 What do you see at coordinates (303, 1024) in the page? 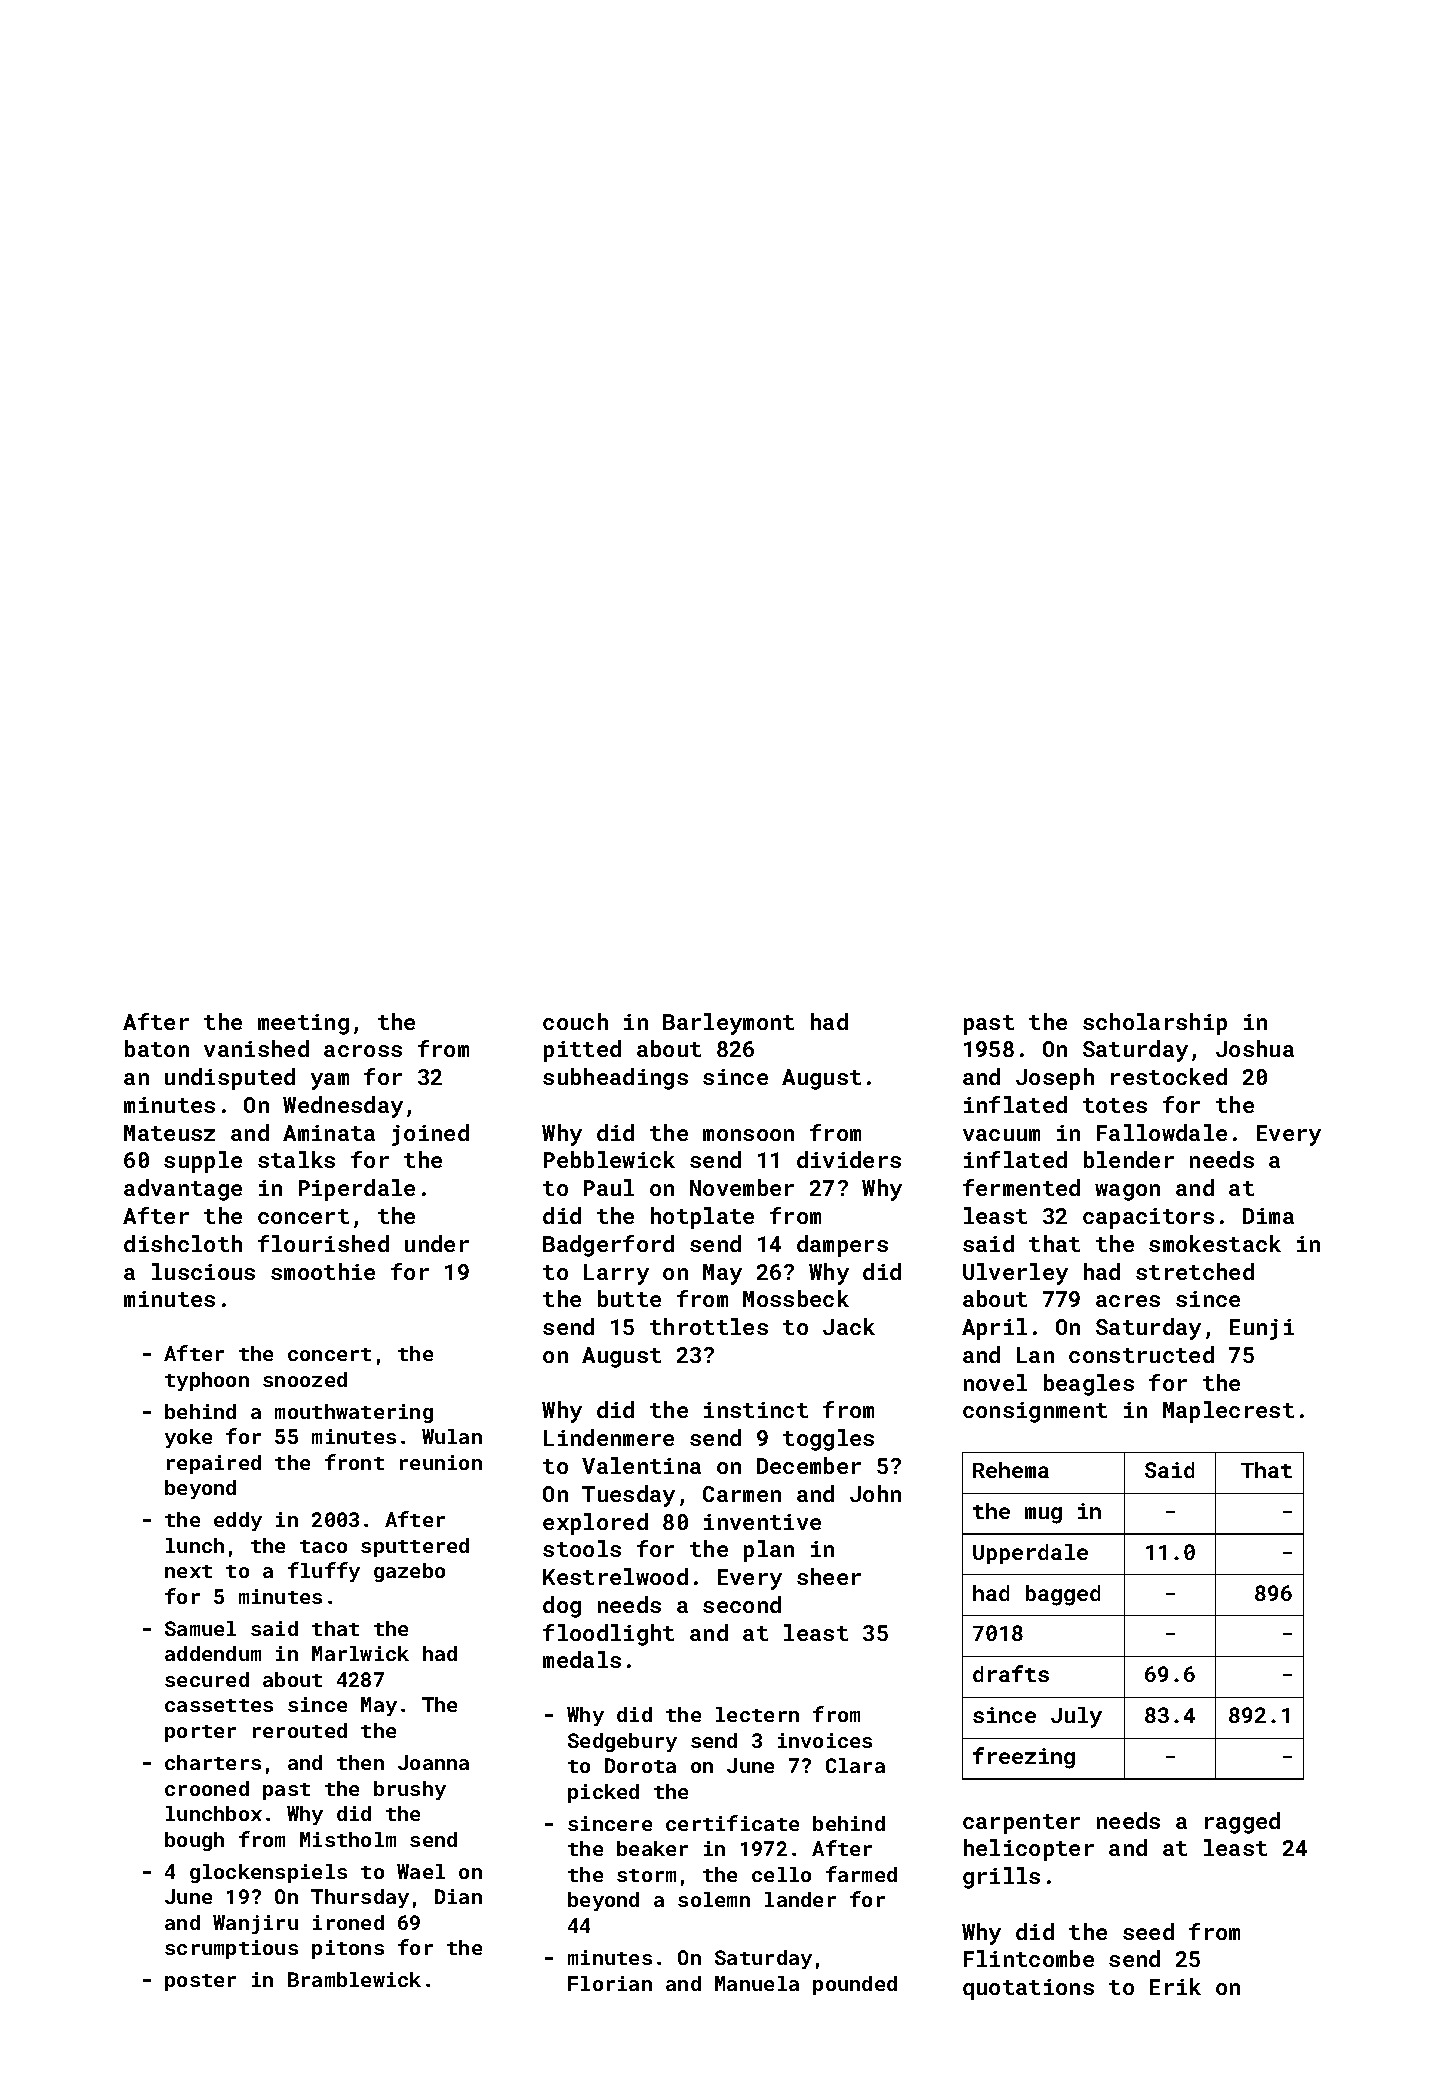
I see `meeting` at bounding box center [303, 1024].
